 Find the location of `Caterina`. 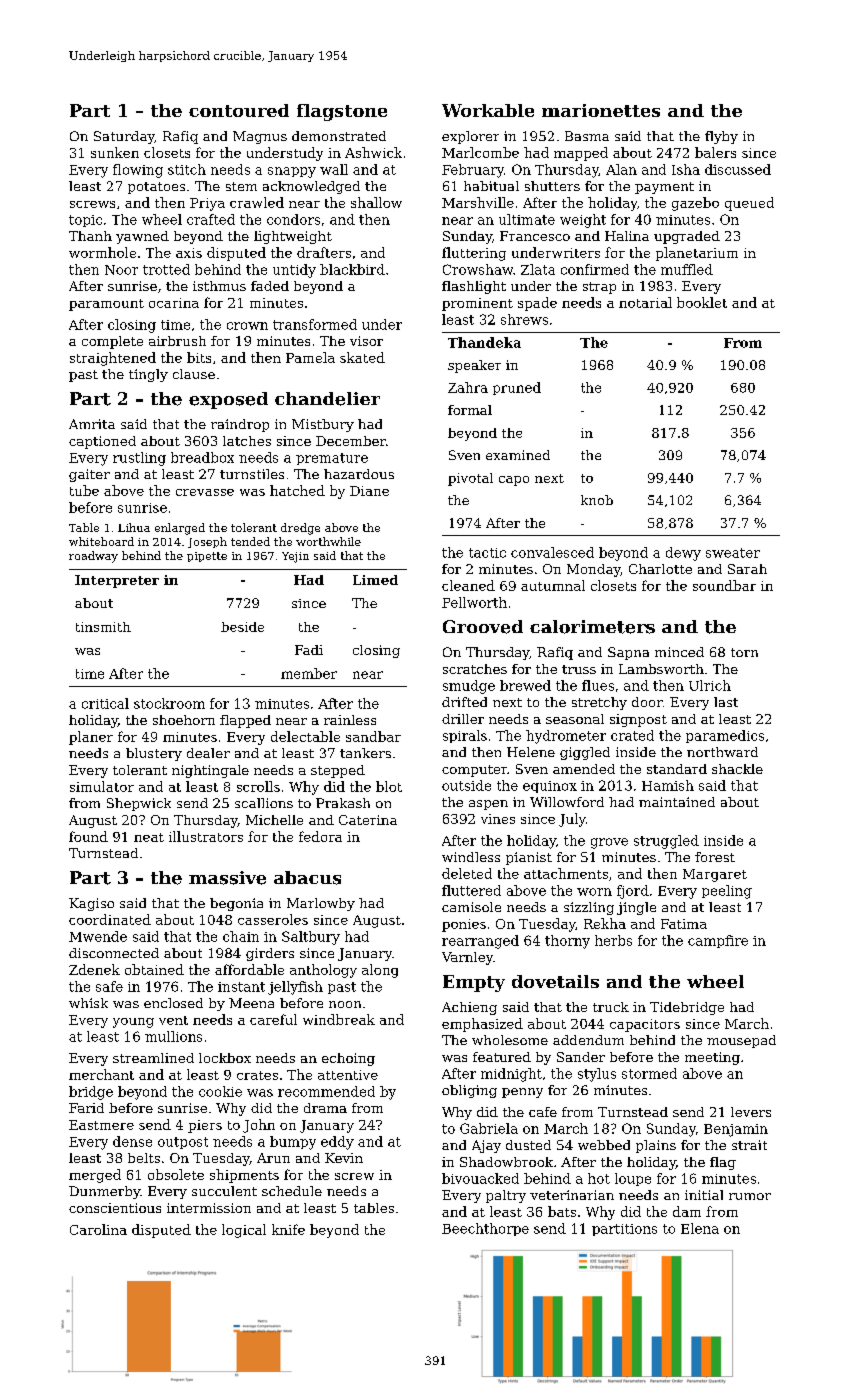

Caterina is located at coordinates (368, 820).
